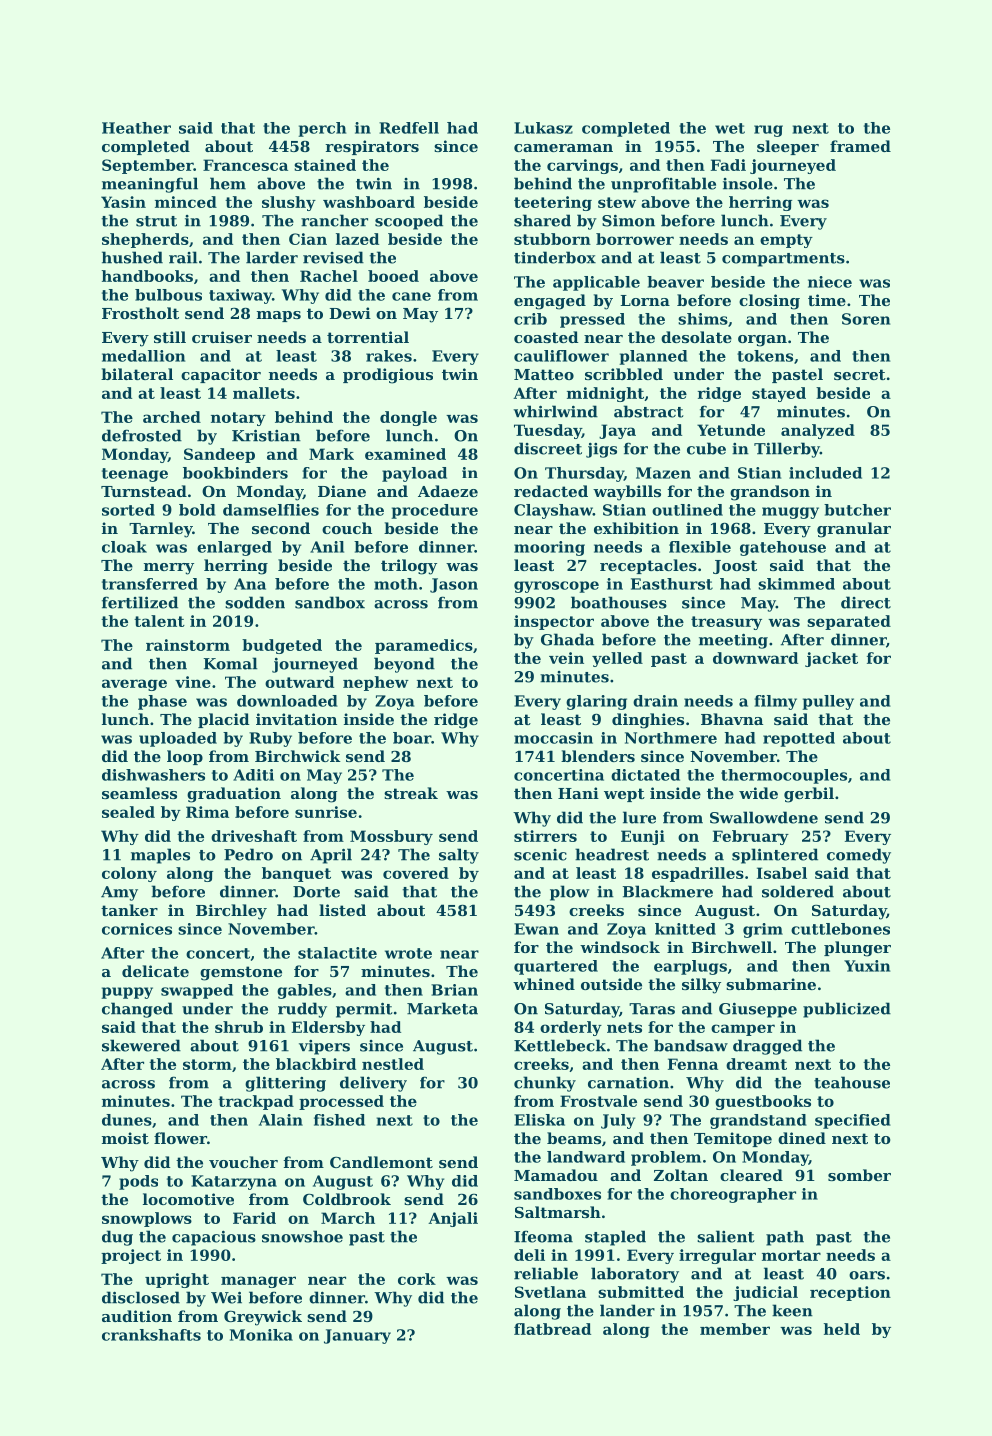  I want to click on Ewan, so click(536, 929).
